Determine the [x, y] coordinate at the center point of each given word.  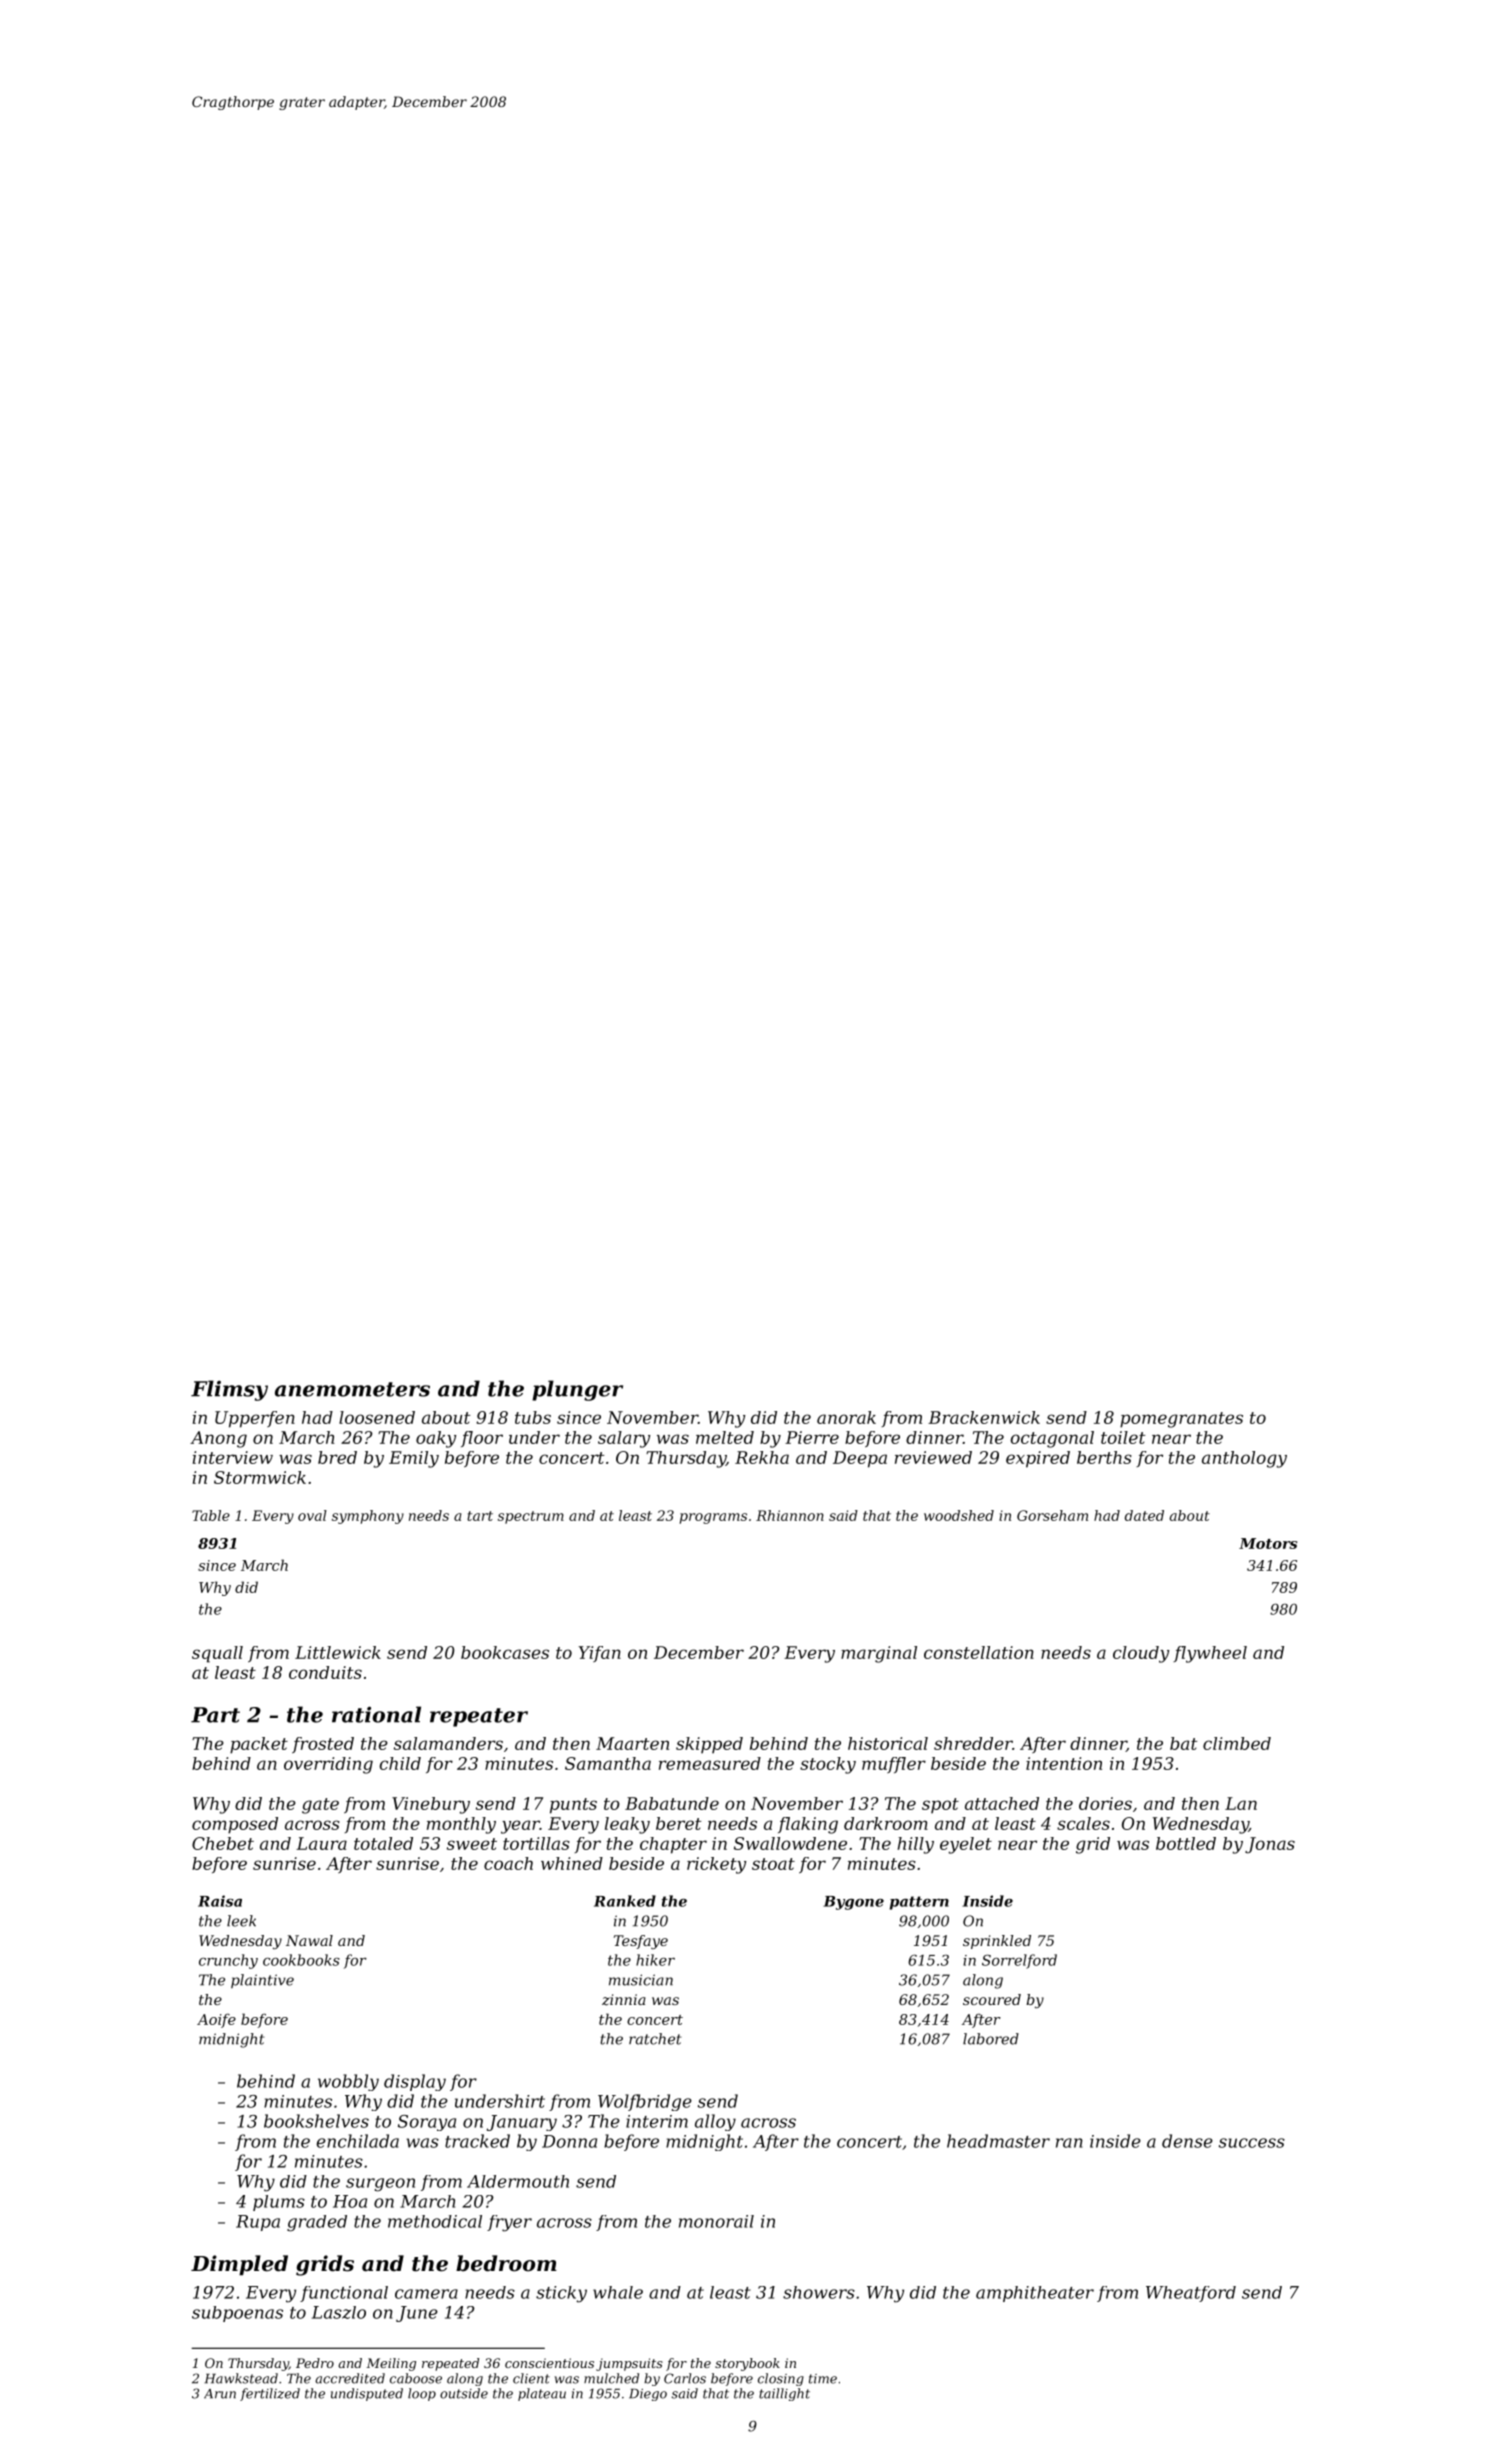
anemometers [352, 1389]
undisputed [367, 2394]
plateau [542, 2394]
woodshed [959, 1515]
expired [1038, 1459]
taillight [784, 2394]
